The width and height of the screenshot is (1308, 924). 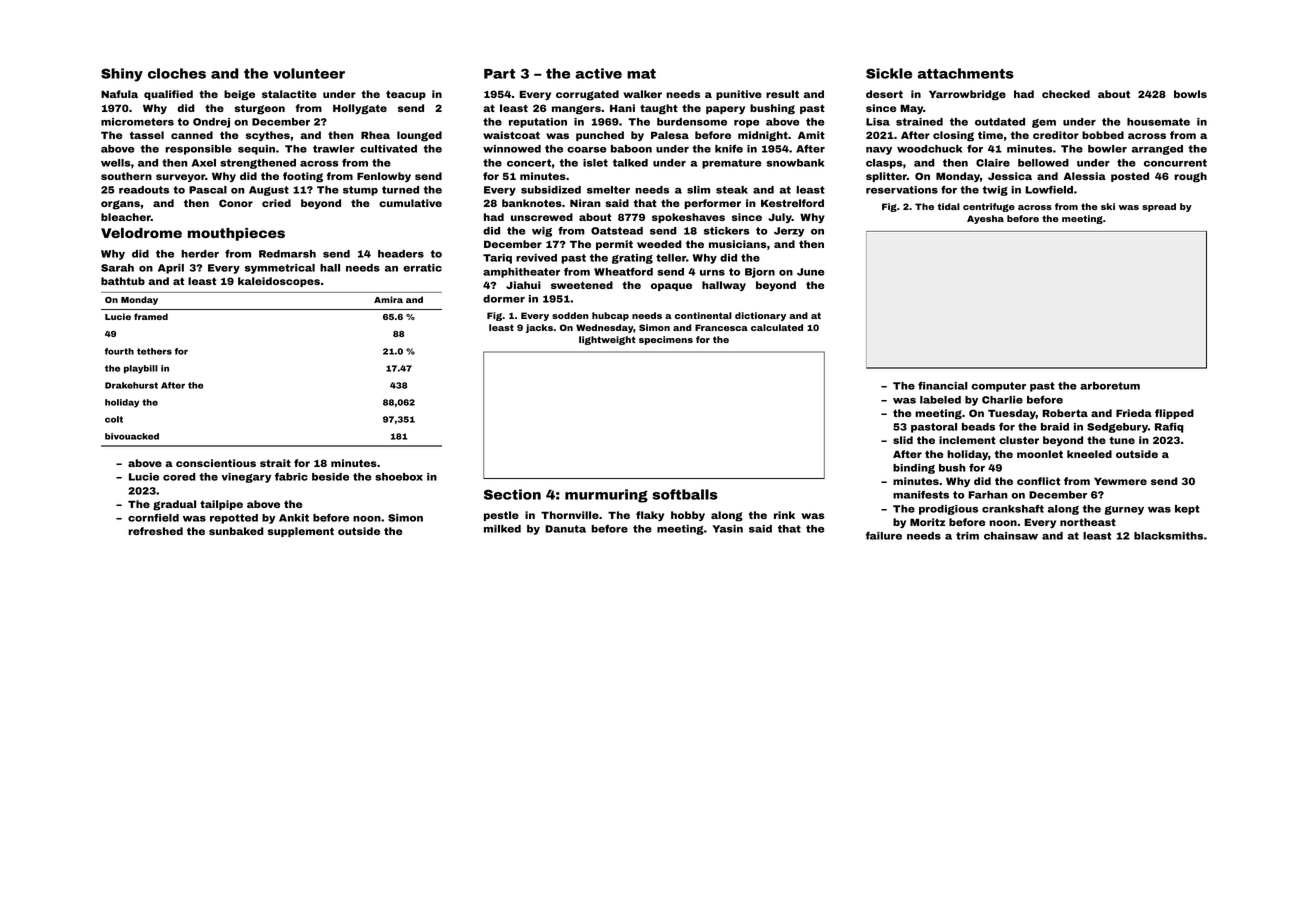 What do you see at coordinates (291, 477) in the screenshot?
I see `fabric` at bounding box center [291, 477].
